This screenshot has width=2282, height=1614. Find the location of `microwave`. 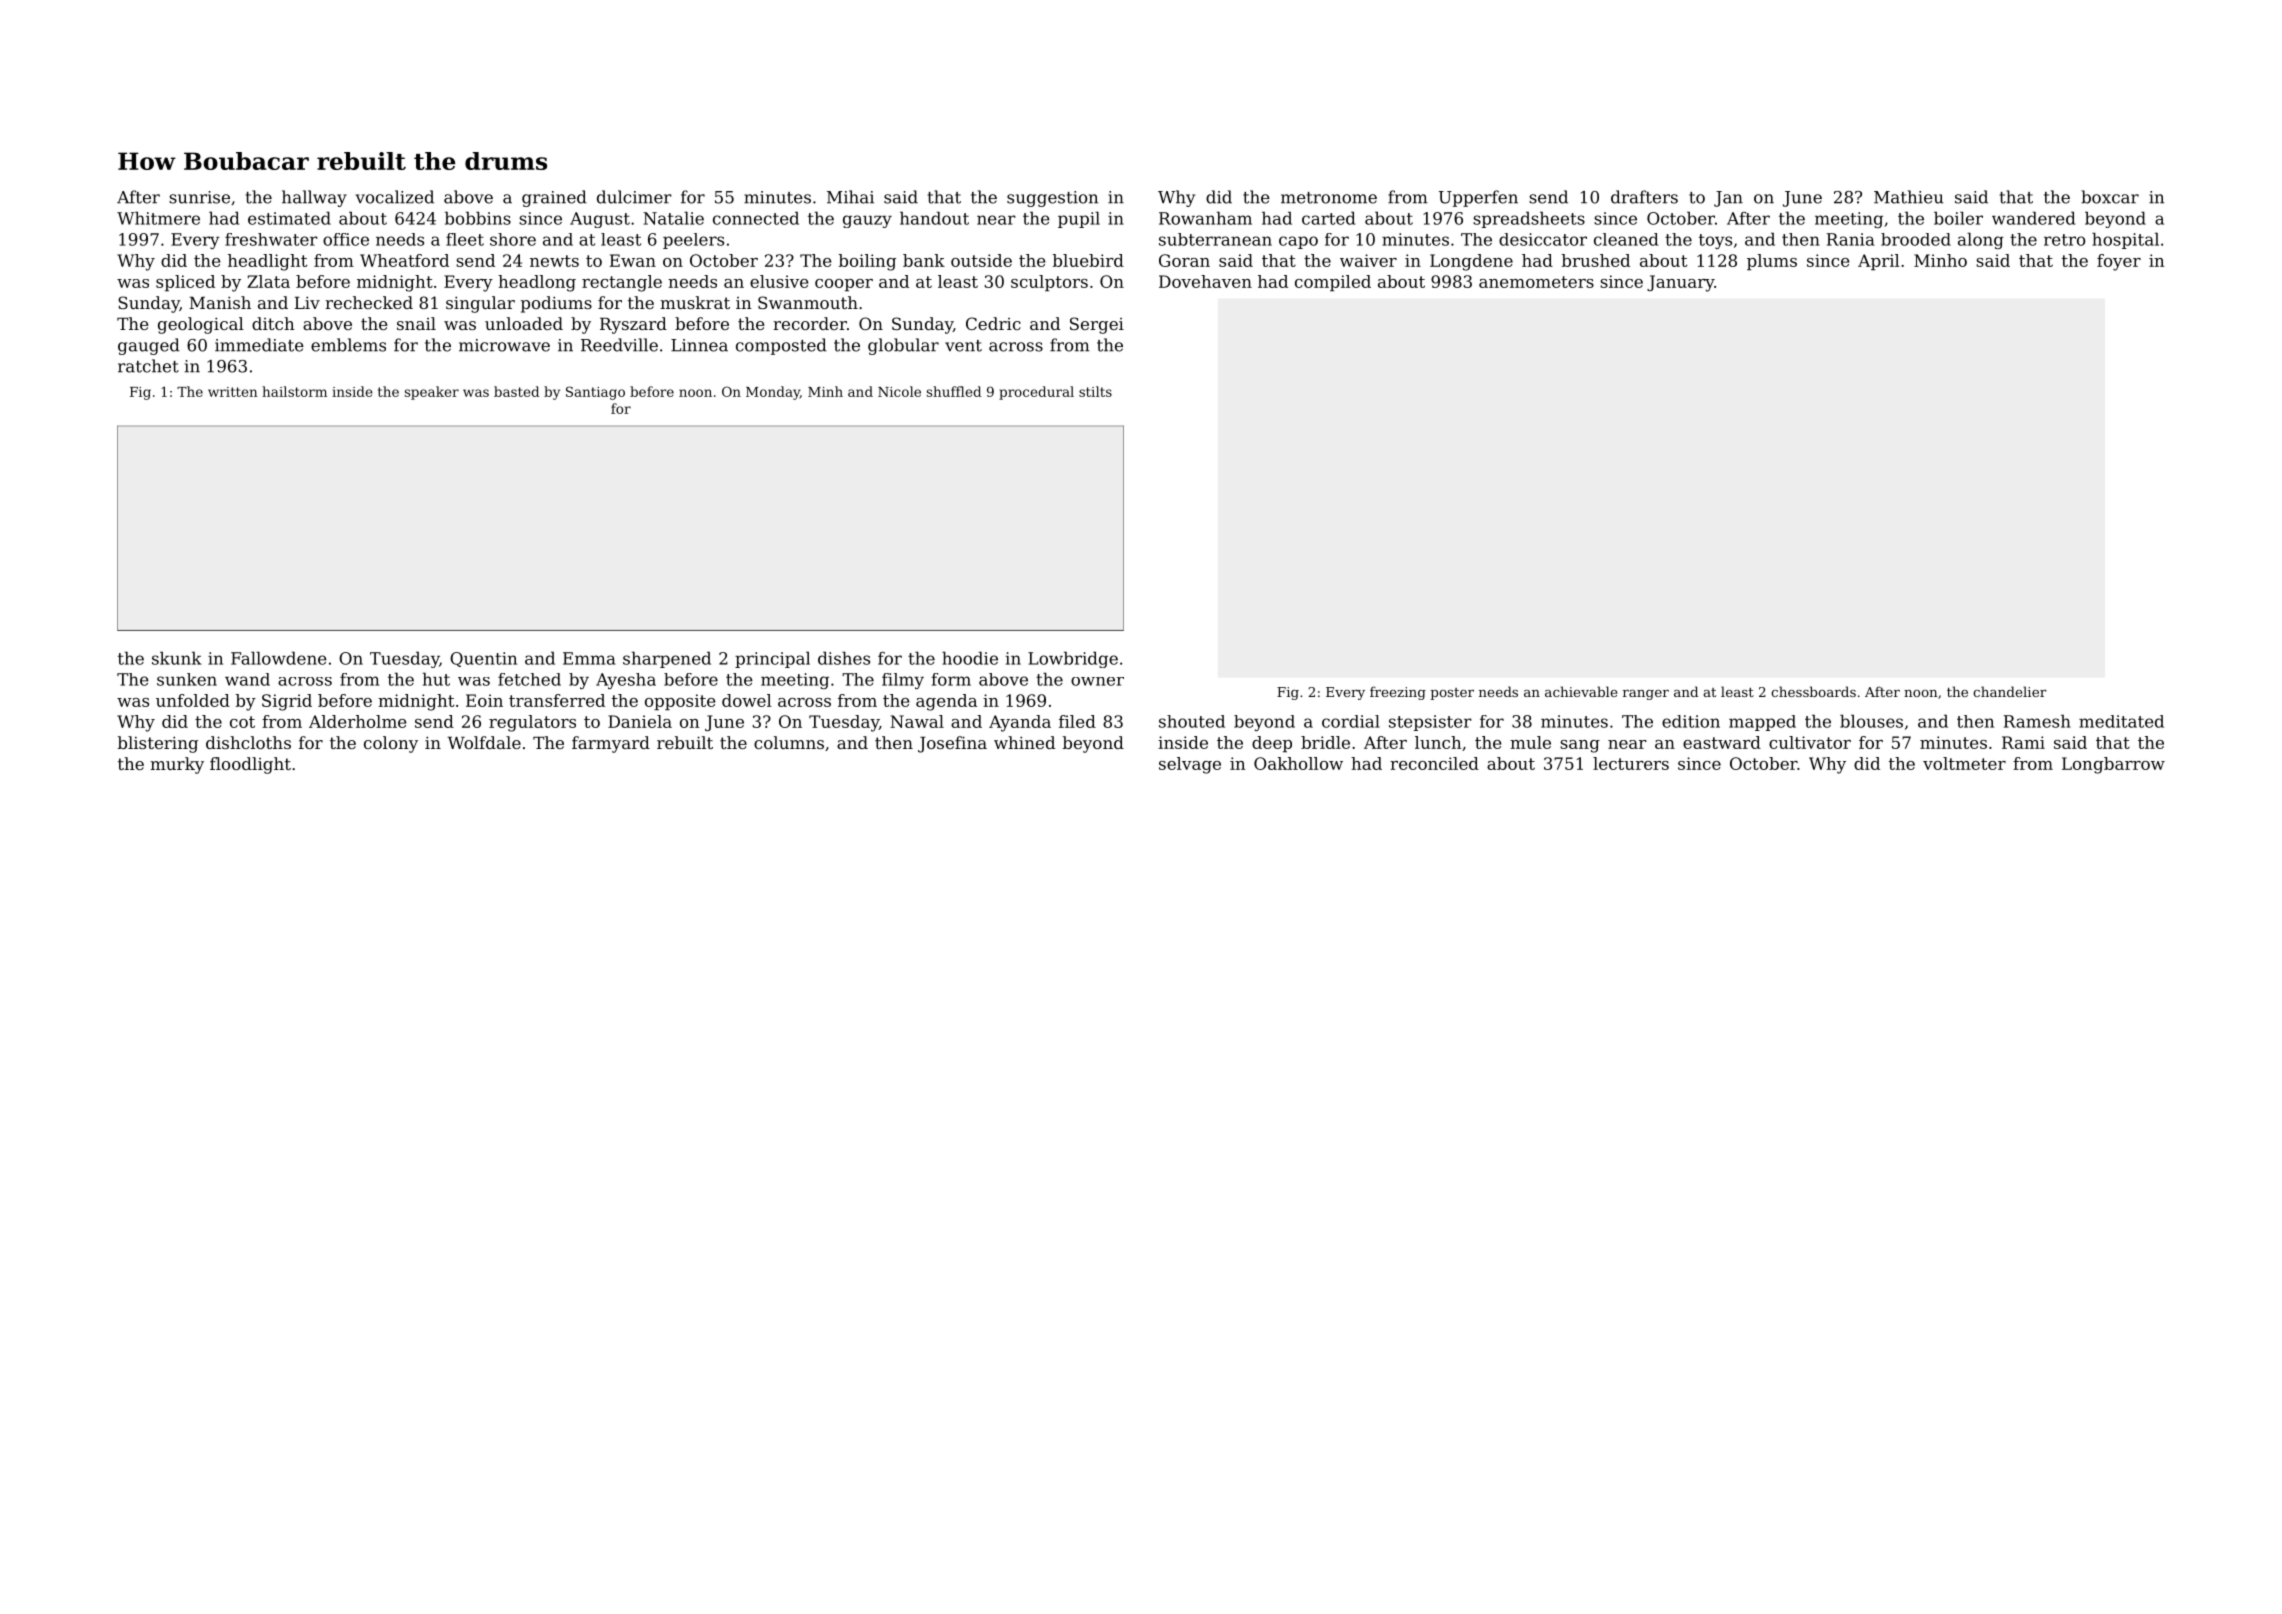

microwave is located at coordinates (504, 345).
